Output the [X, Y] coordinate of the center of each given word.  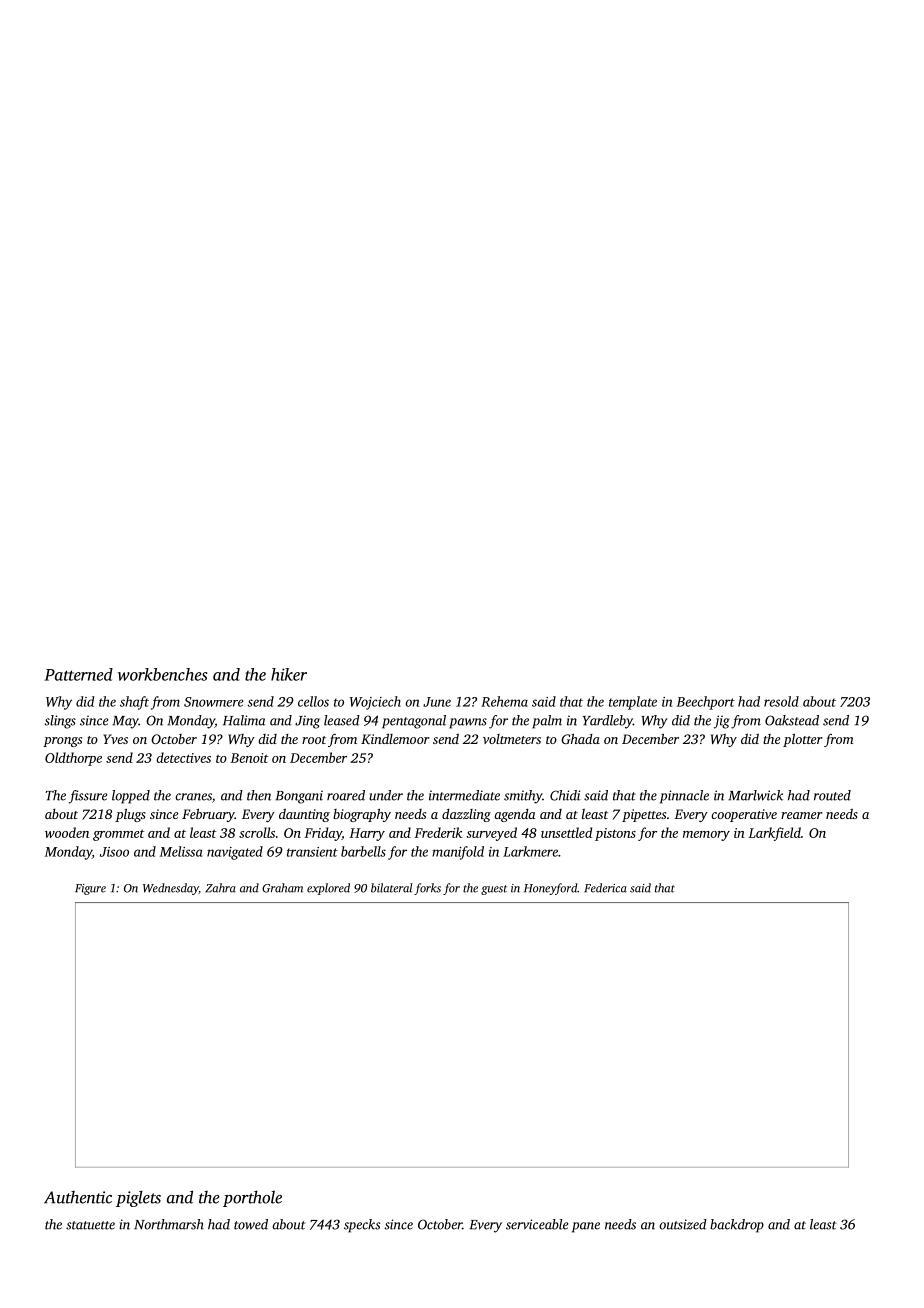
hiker [289, 674]
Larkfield [774, 834]
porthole [252, 1198]
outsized [683, 1224]
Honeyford [550, 889]
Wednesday [171, 889]
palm [547, 722]
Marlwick [755, 795]
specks [362, 1226]
